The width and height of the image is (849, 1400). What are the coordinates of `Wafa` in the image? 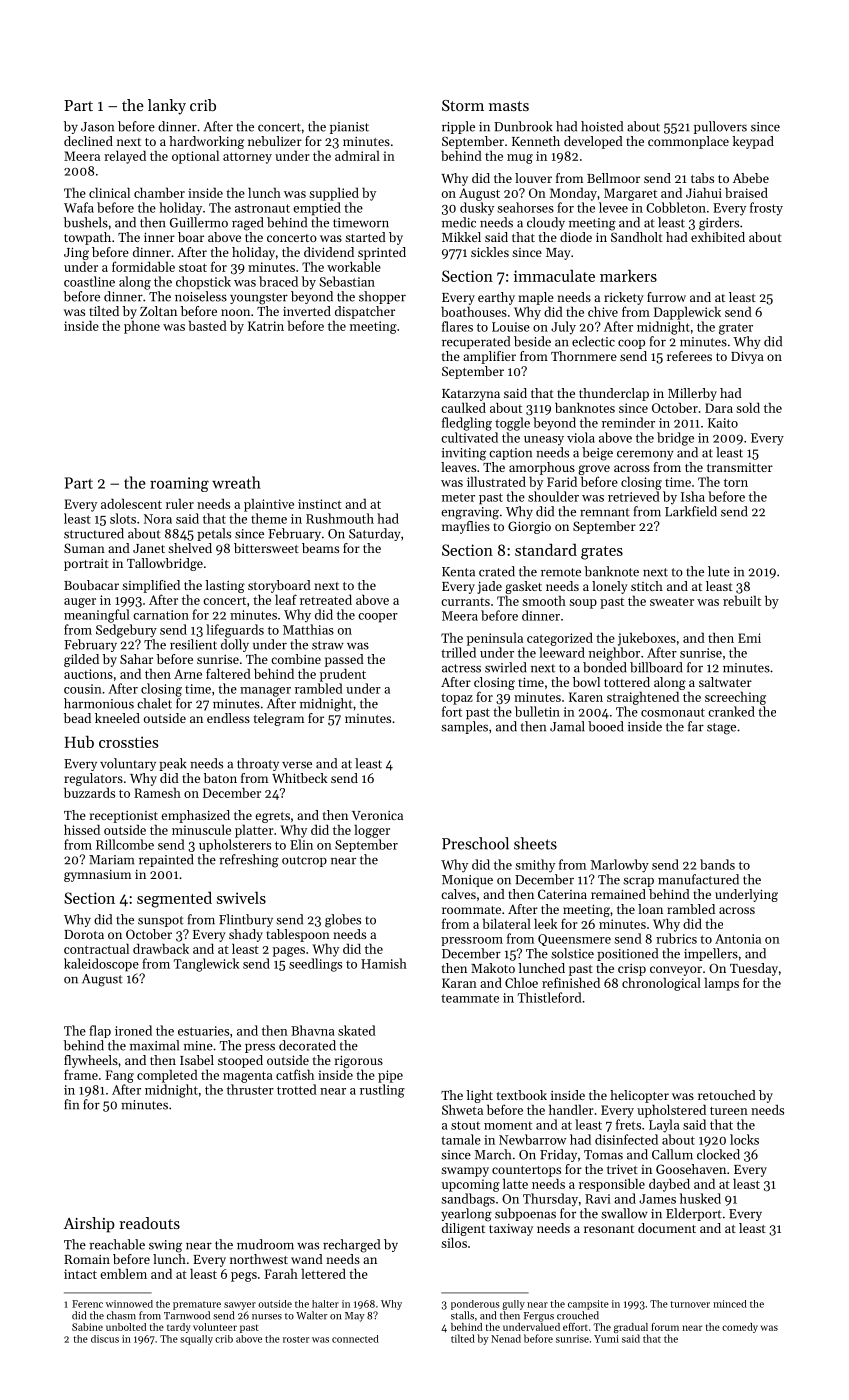 It's located at (79, 207).
